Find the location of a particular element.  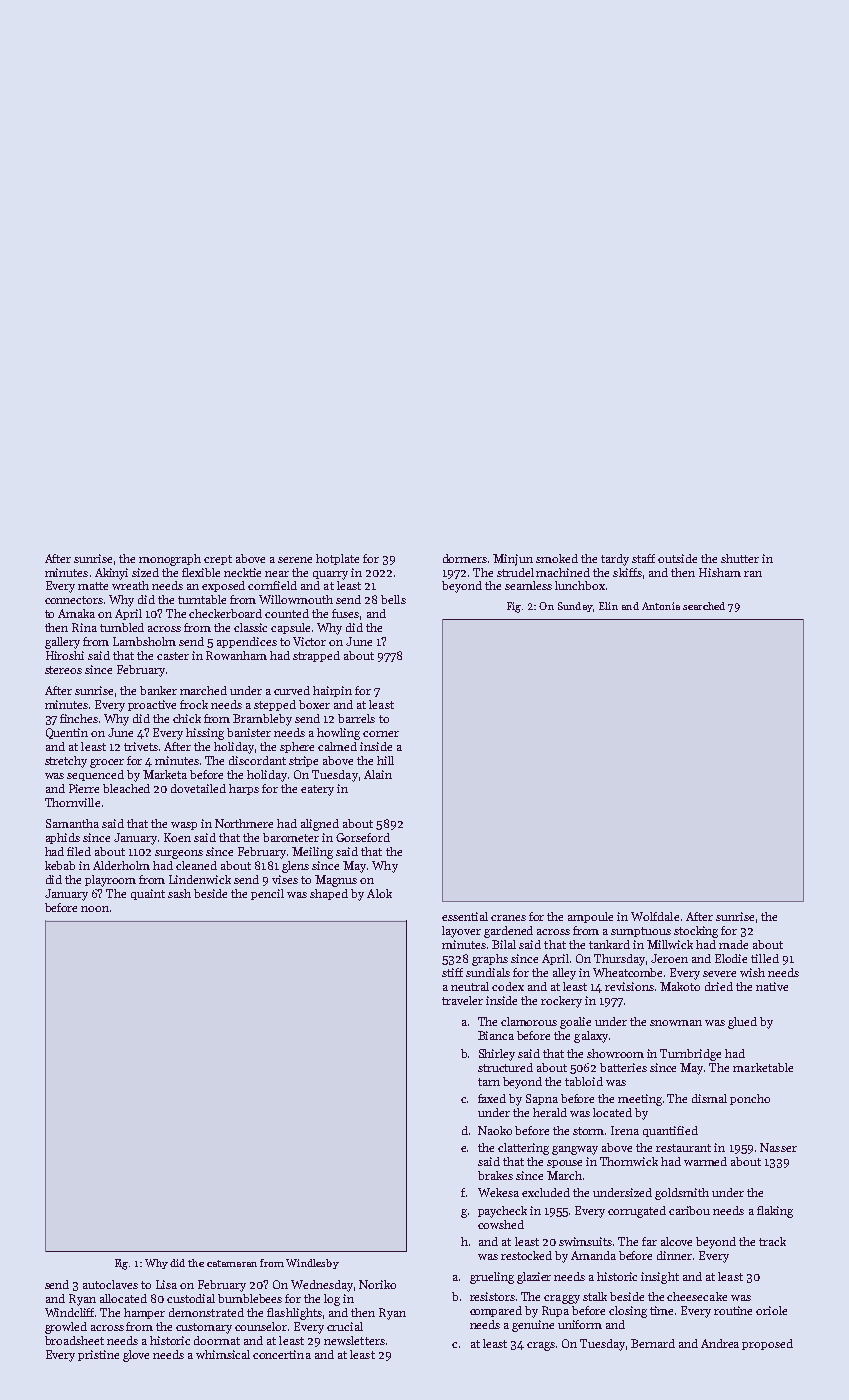

stereos is located at coordinates (63, 670).
